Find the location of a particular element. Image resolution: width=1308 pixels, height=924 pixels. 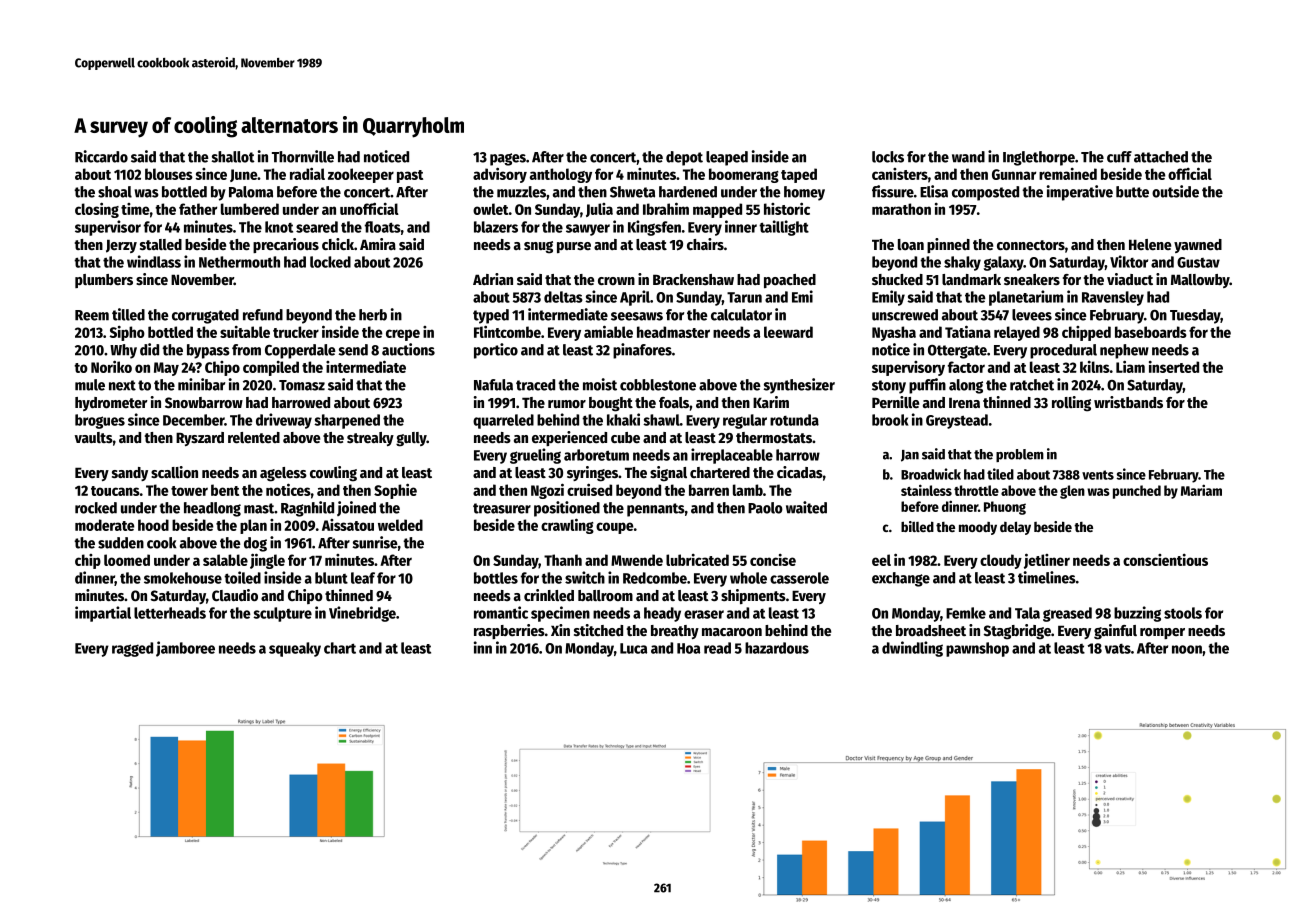

stony is located at coordinates (889, 387).
